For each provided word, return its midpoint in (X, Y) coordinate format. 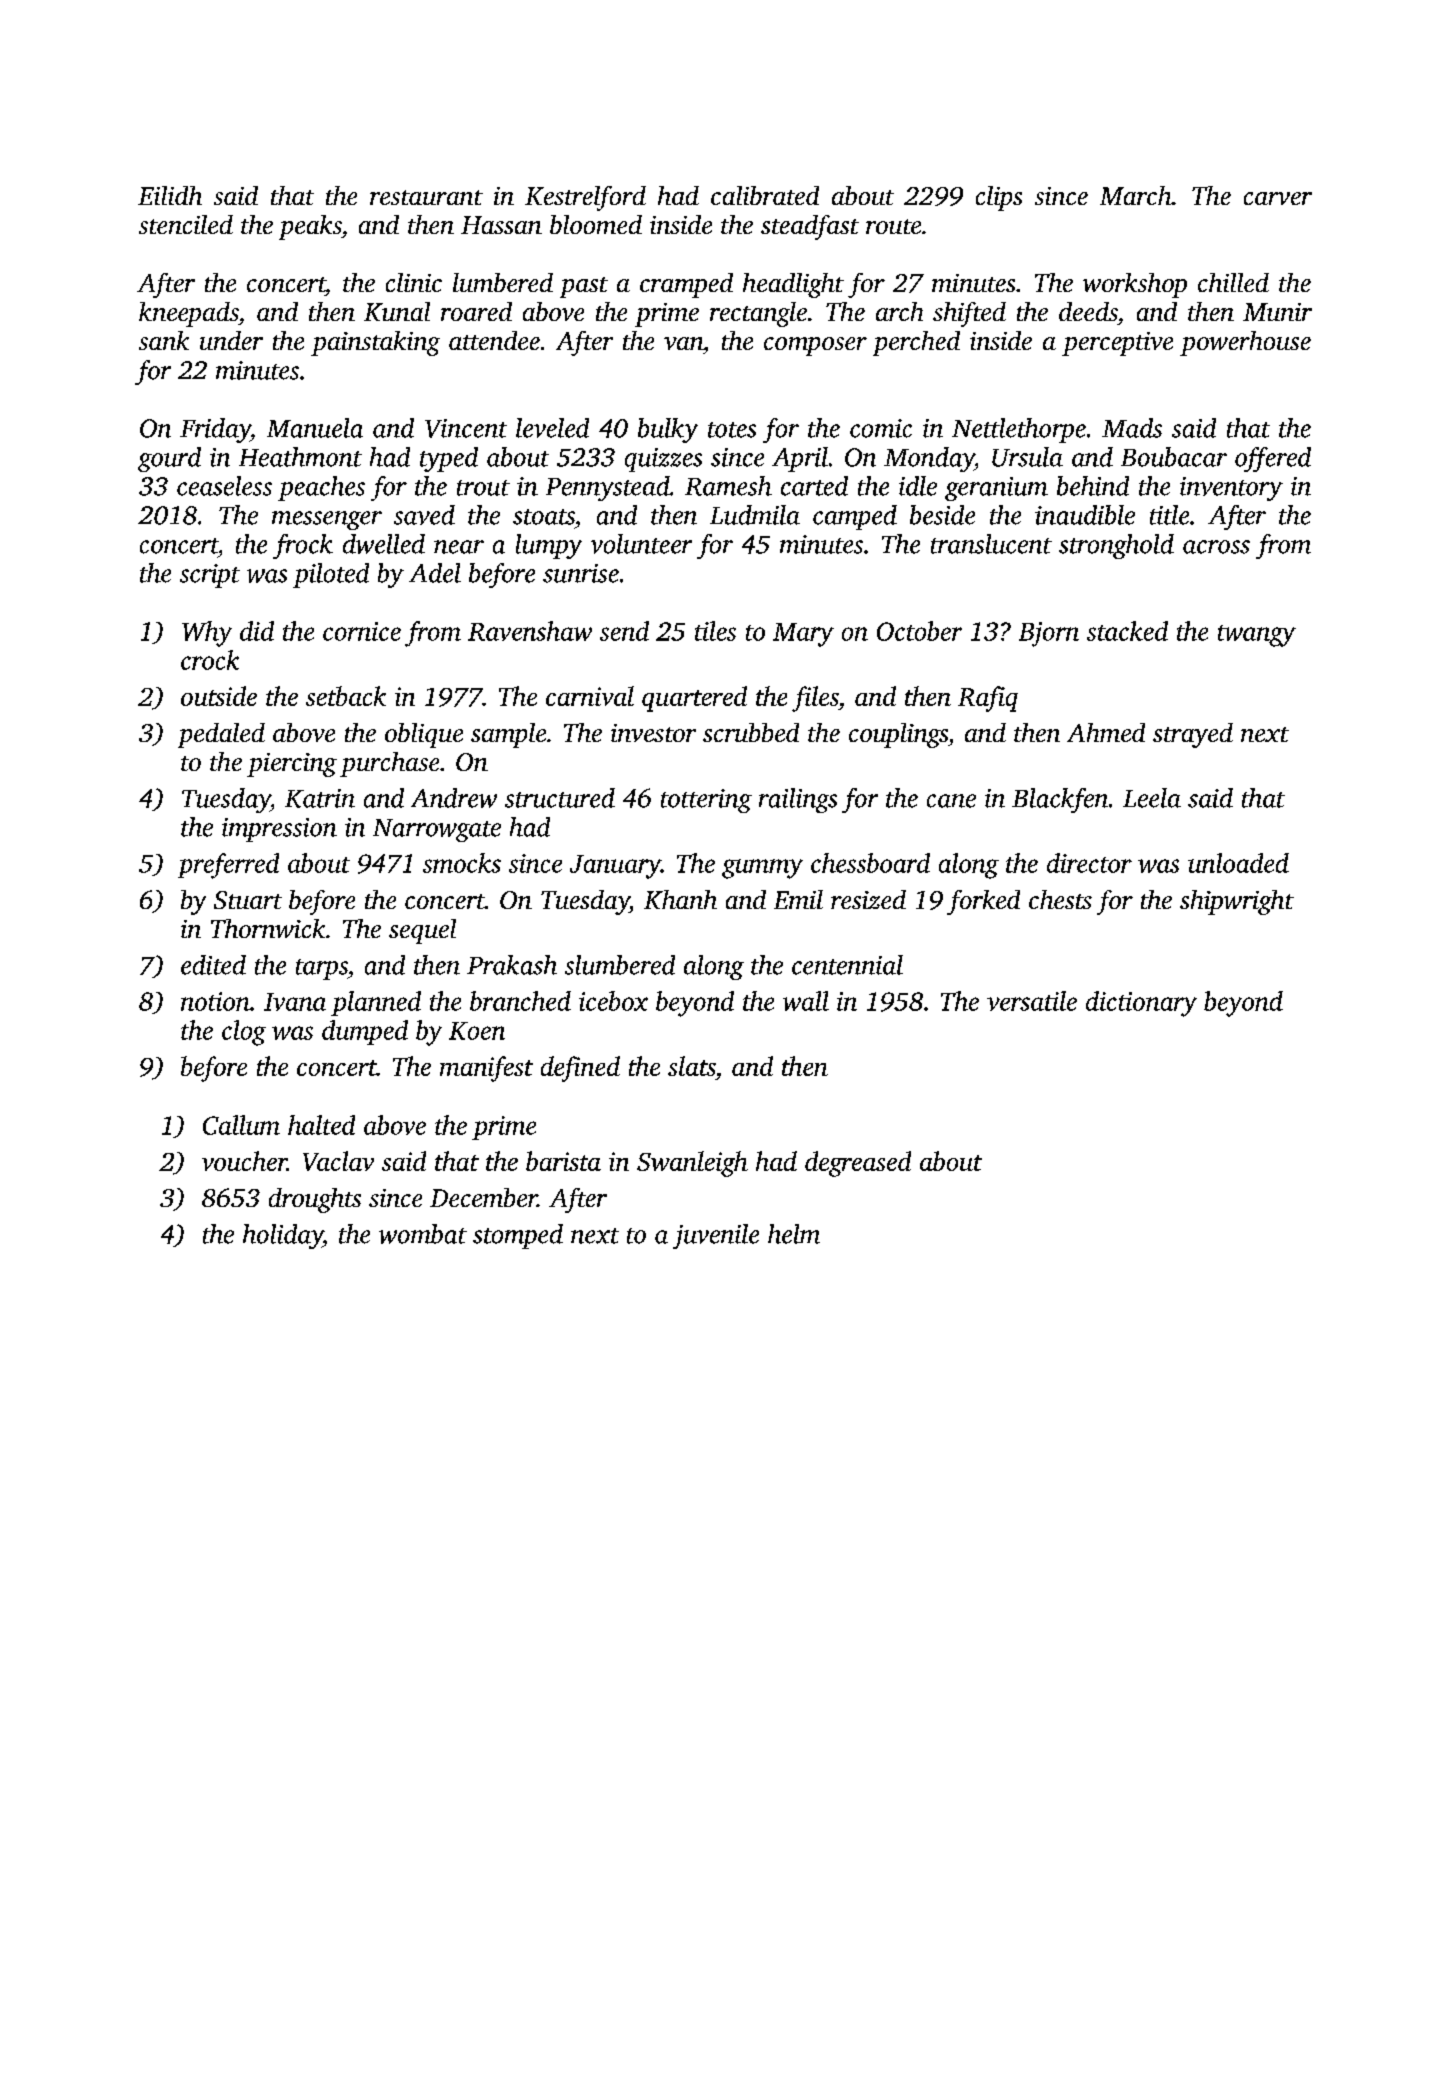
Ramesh (728, 486)
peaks (310, 227)
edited (213, 965)
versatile (1032, 1001)
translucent (991, 544)
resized (868, 899)
